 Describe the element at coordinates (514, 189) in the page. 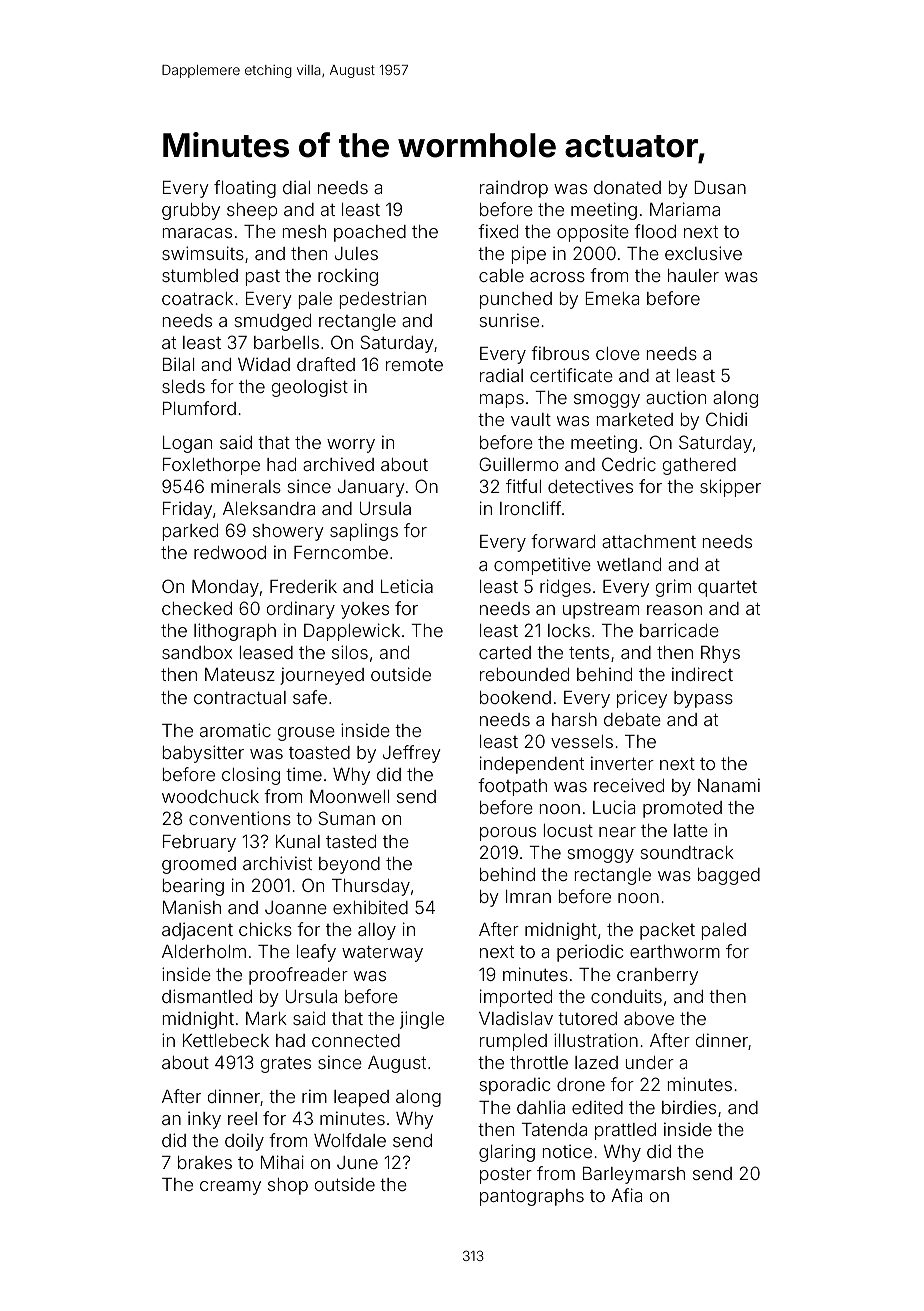

I see `raindrop` at that location.
